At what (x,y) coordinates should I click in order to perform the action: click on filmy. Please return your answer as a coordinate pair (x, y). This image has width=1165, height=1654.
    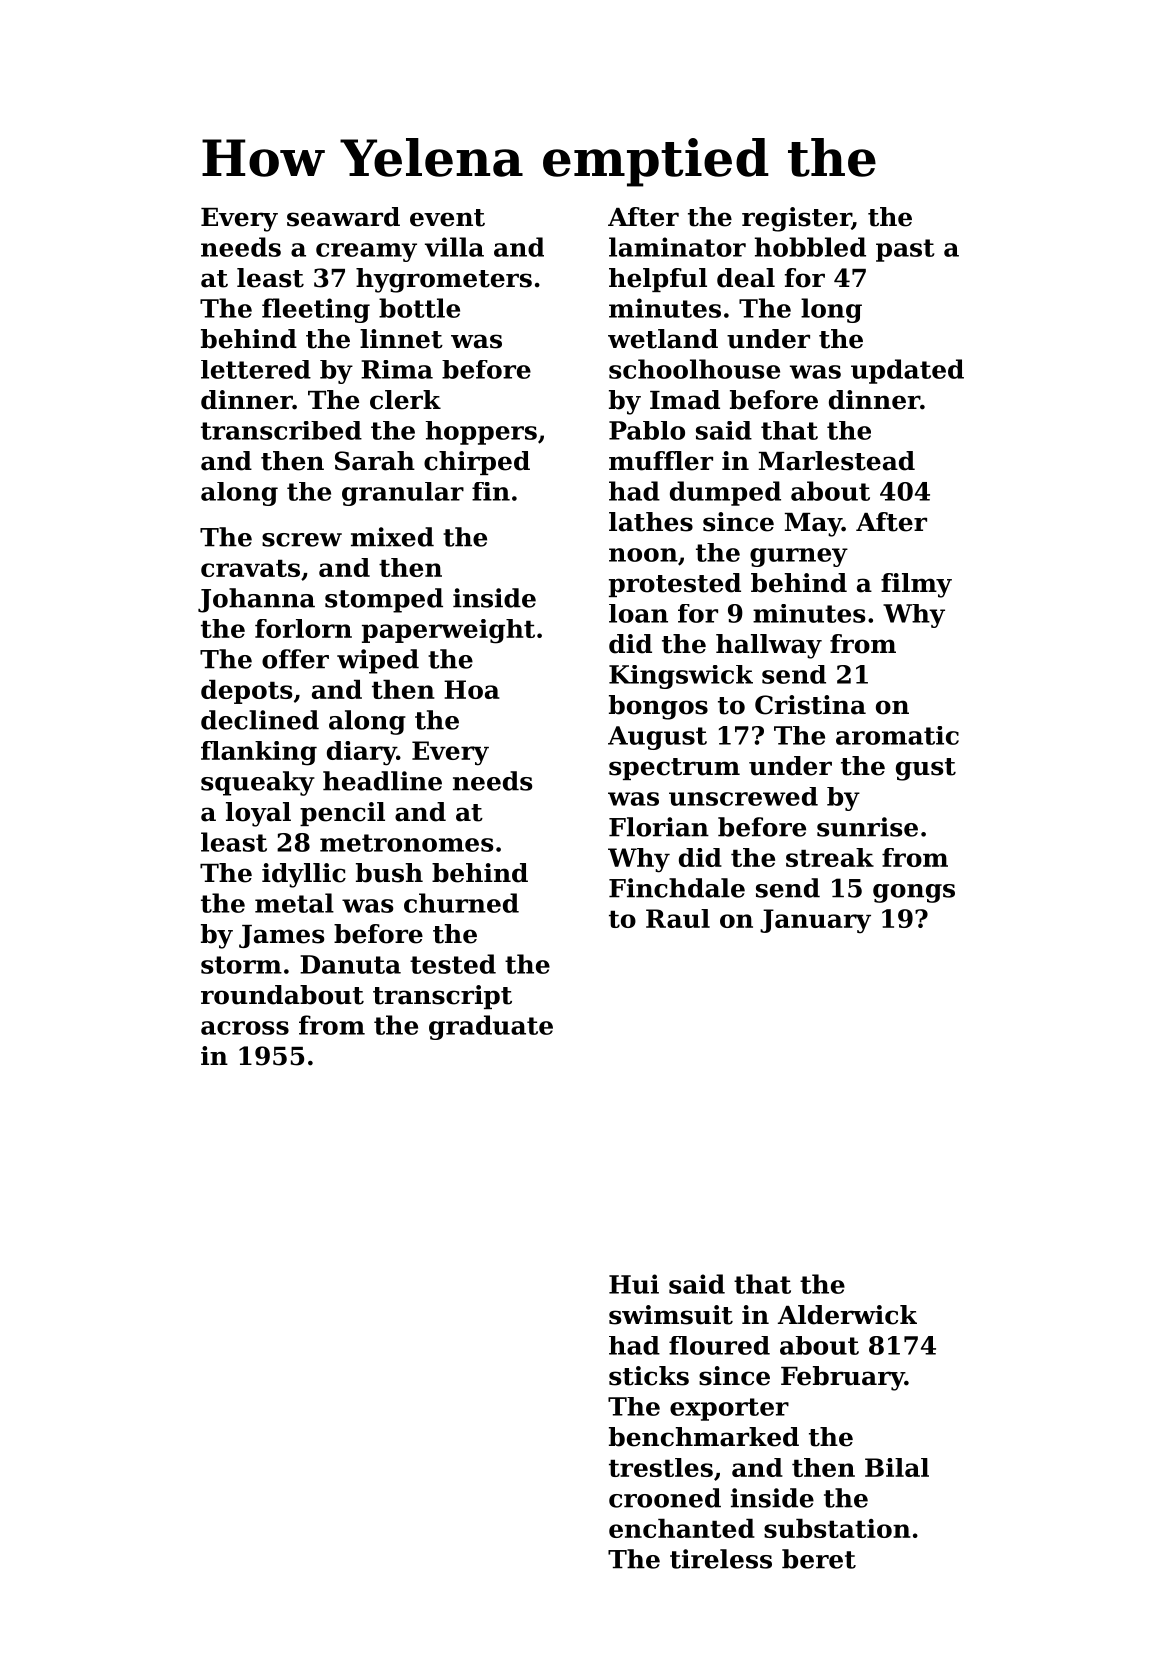
    Looking at the image, I should click on (916, 585).
